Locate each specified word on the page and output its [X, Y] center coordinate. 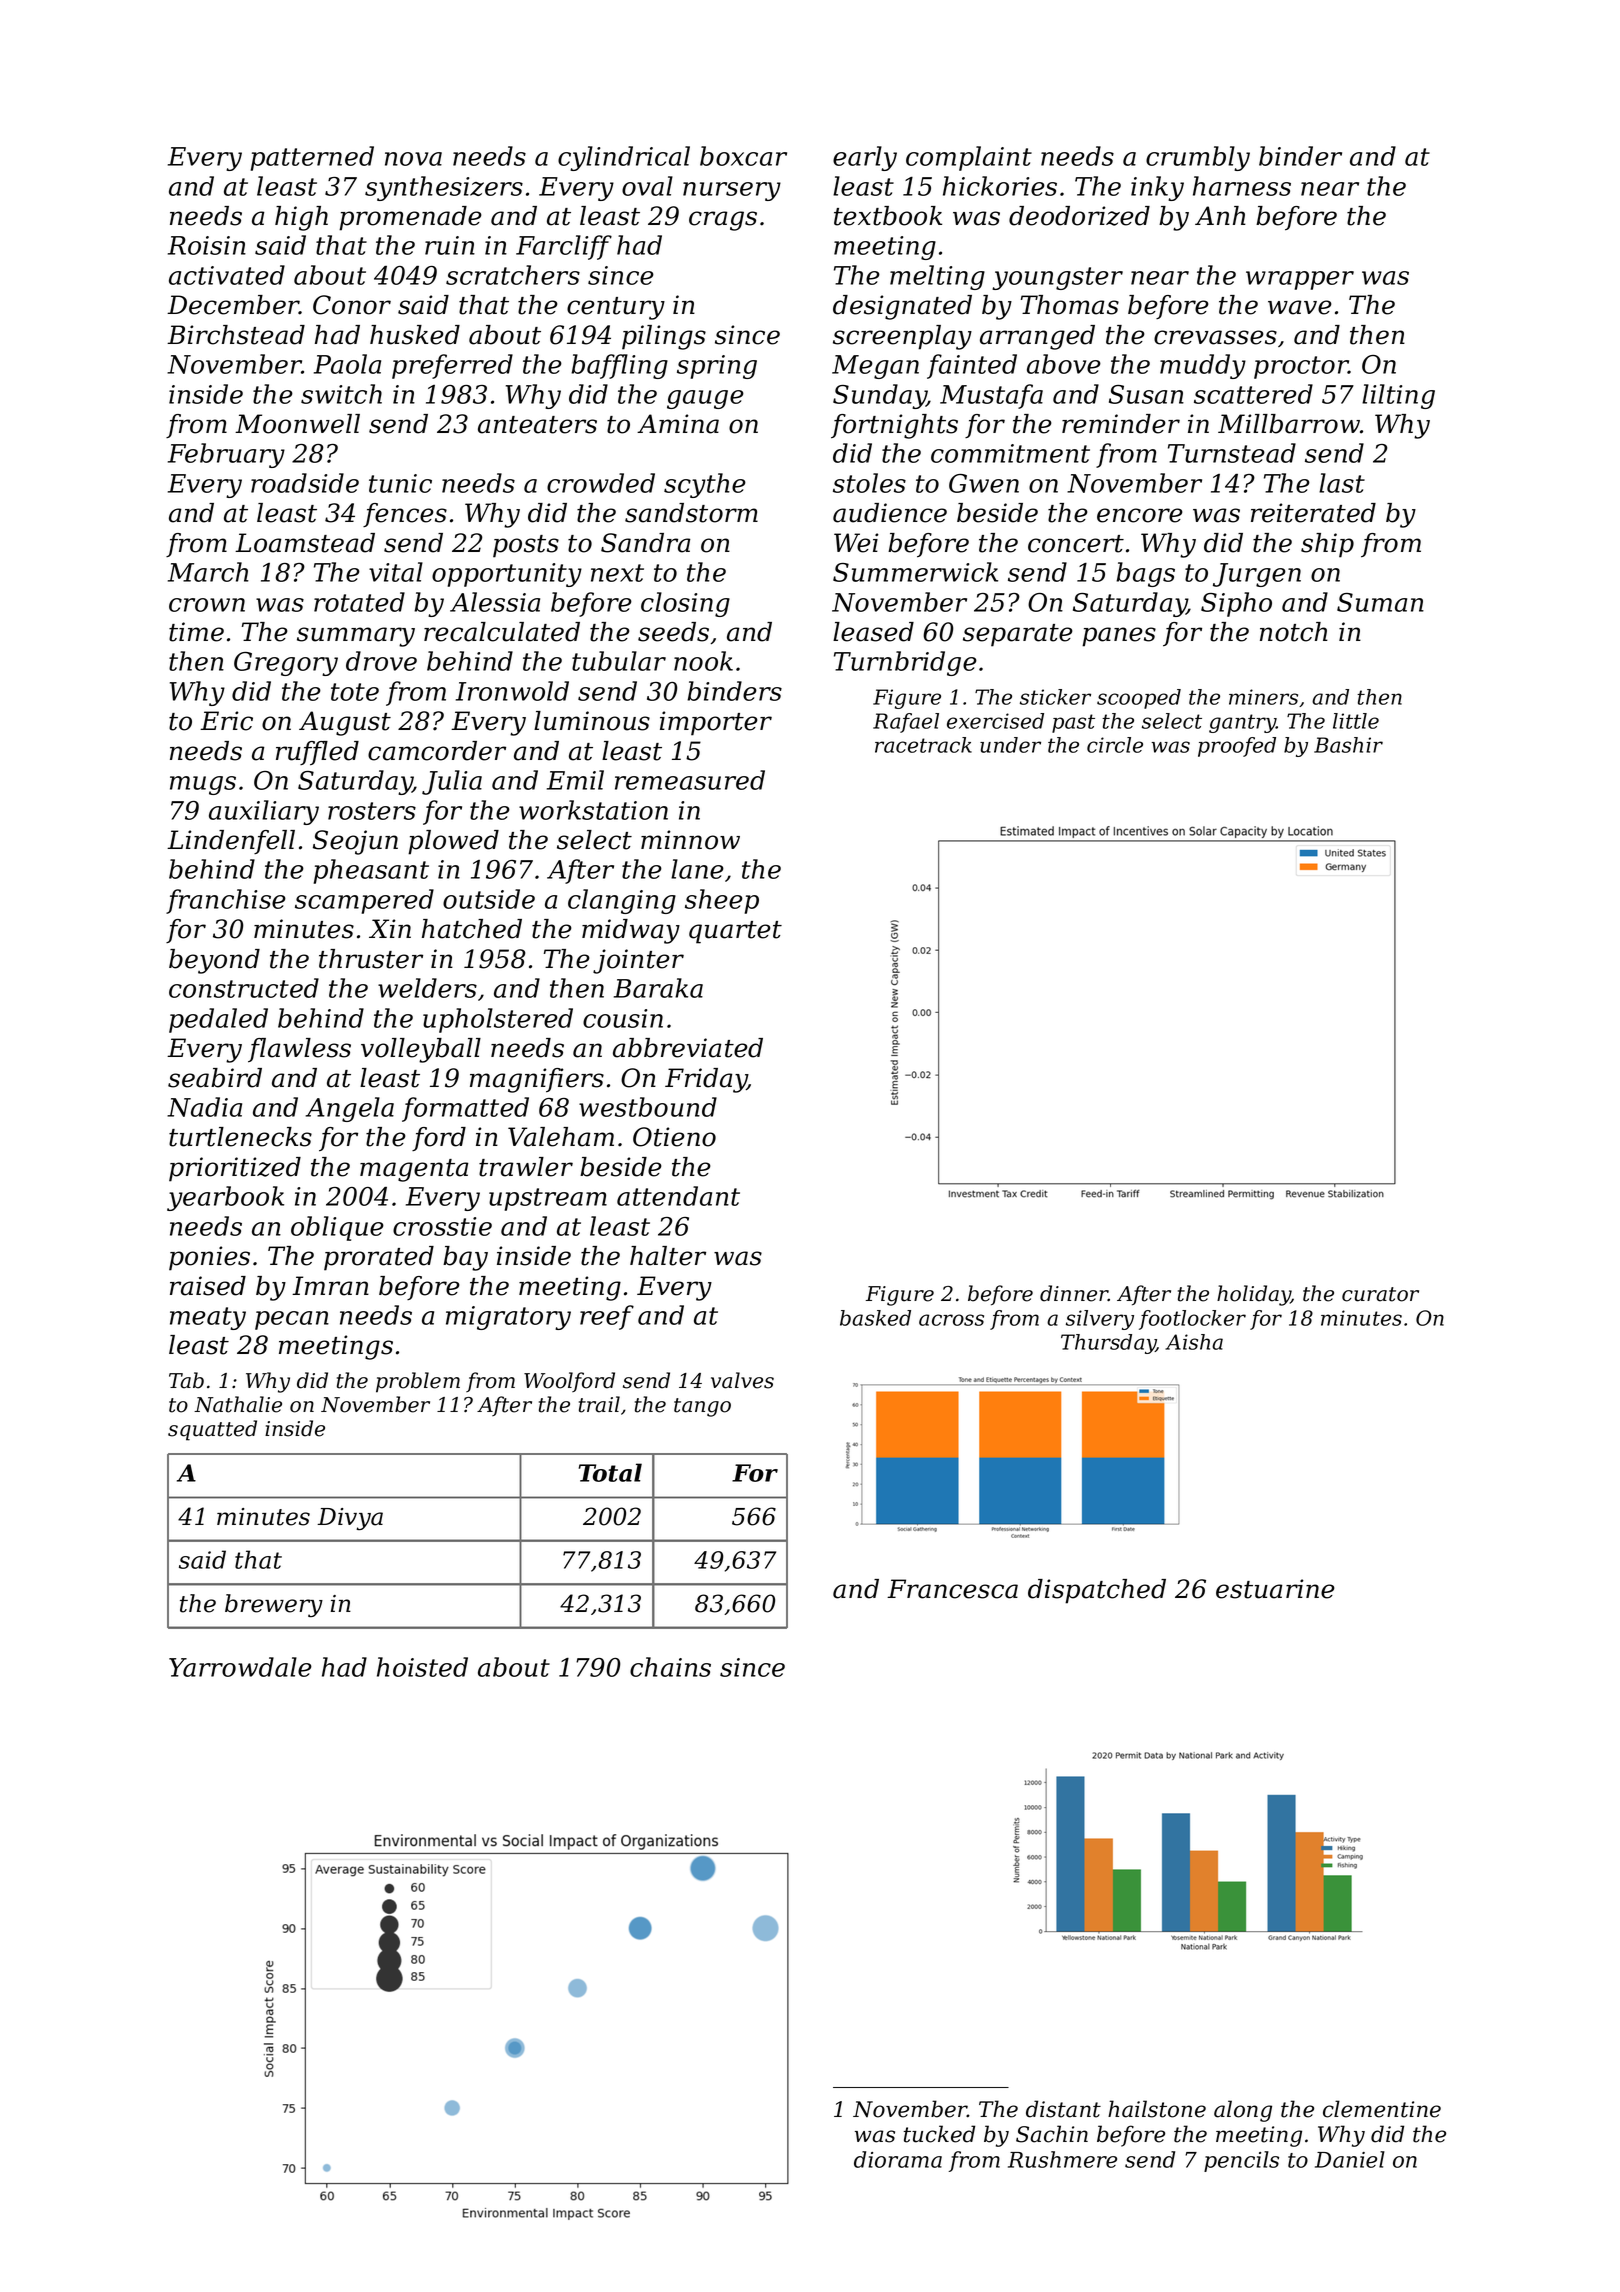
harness [1242, 186]
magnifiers [537, 1080]
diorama [898, 2159]
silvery [1100, 1320]
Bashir [1348, 745]
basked [875, 1318]
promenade [410, 218]
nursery [732, 191]
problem [418, 1382]
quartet [735, 932]
